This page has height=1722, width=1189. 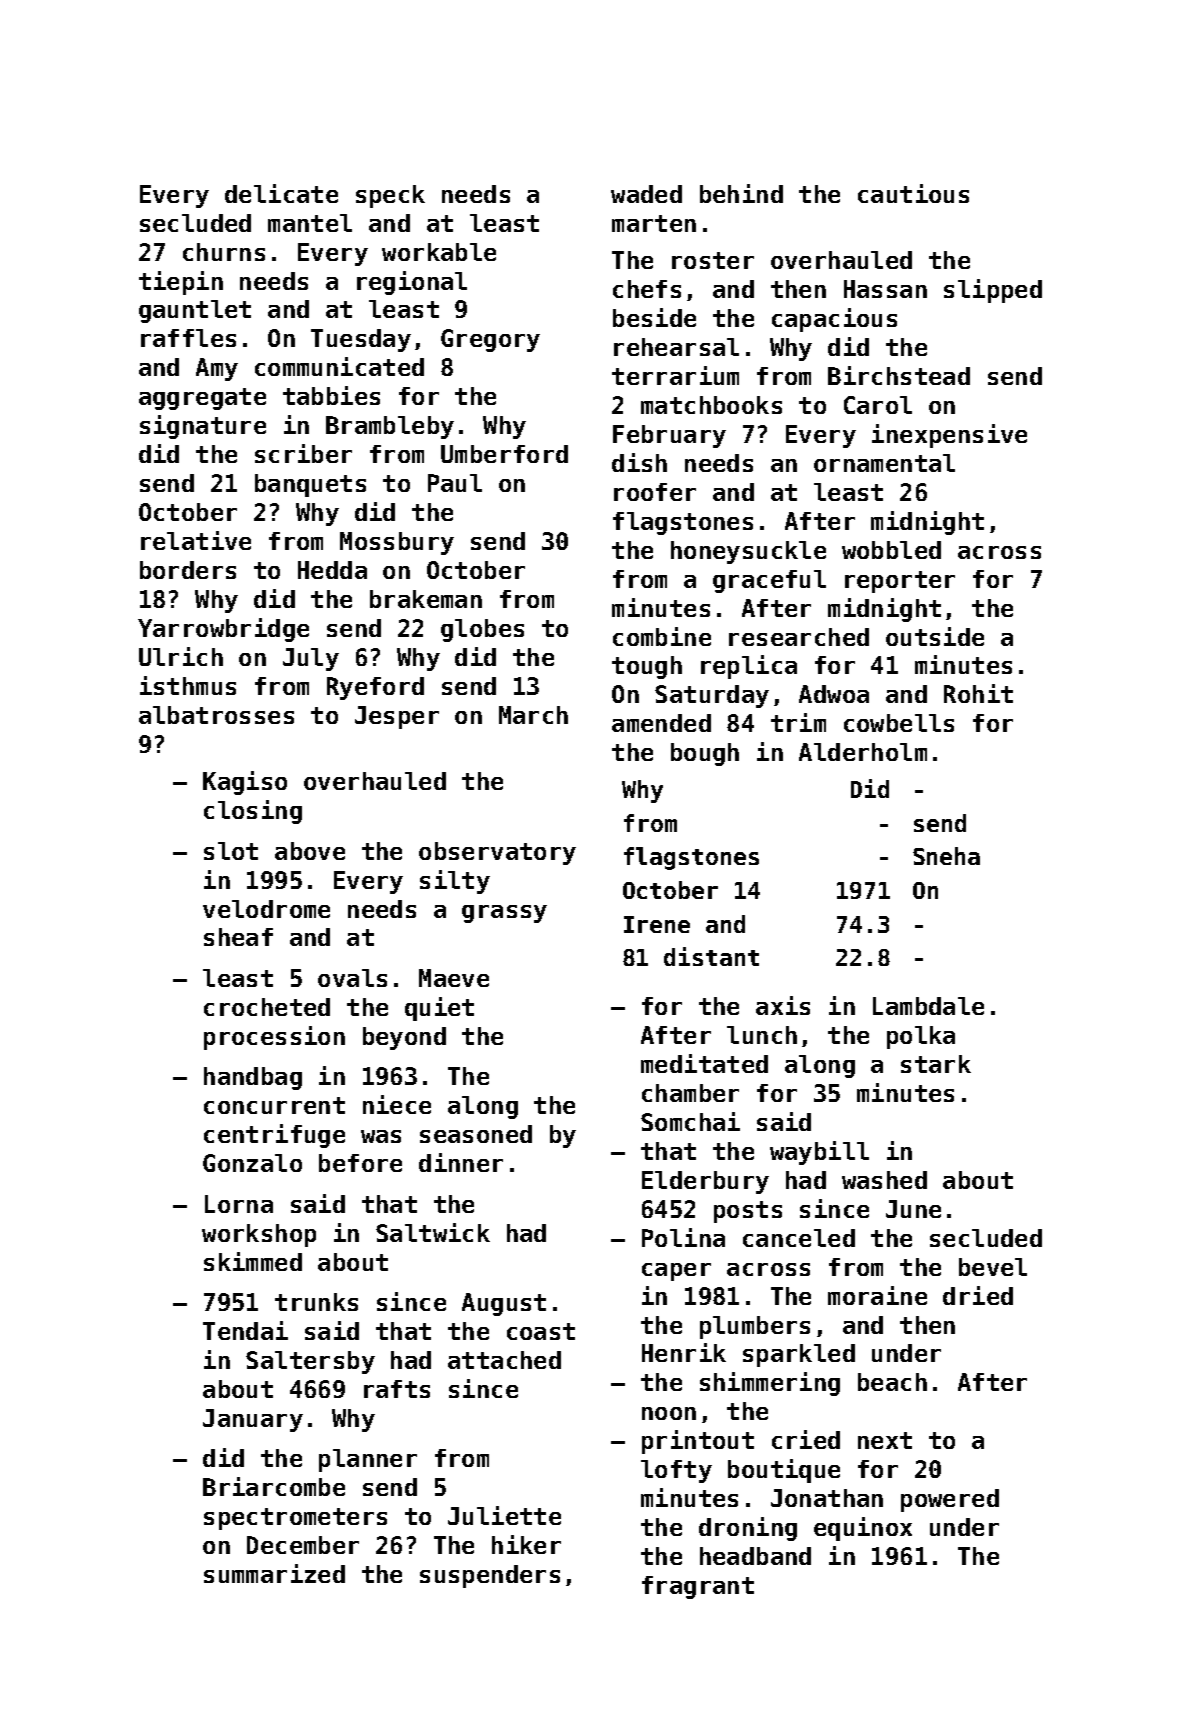 What do you see at coordinates (439, 1009) in the page?
I see `quiet` at bounding box center [439, 1009].
